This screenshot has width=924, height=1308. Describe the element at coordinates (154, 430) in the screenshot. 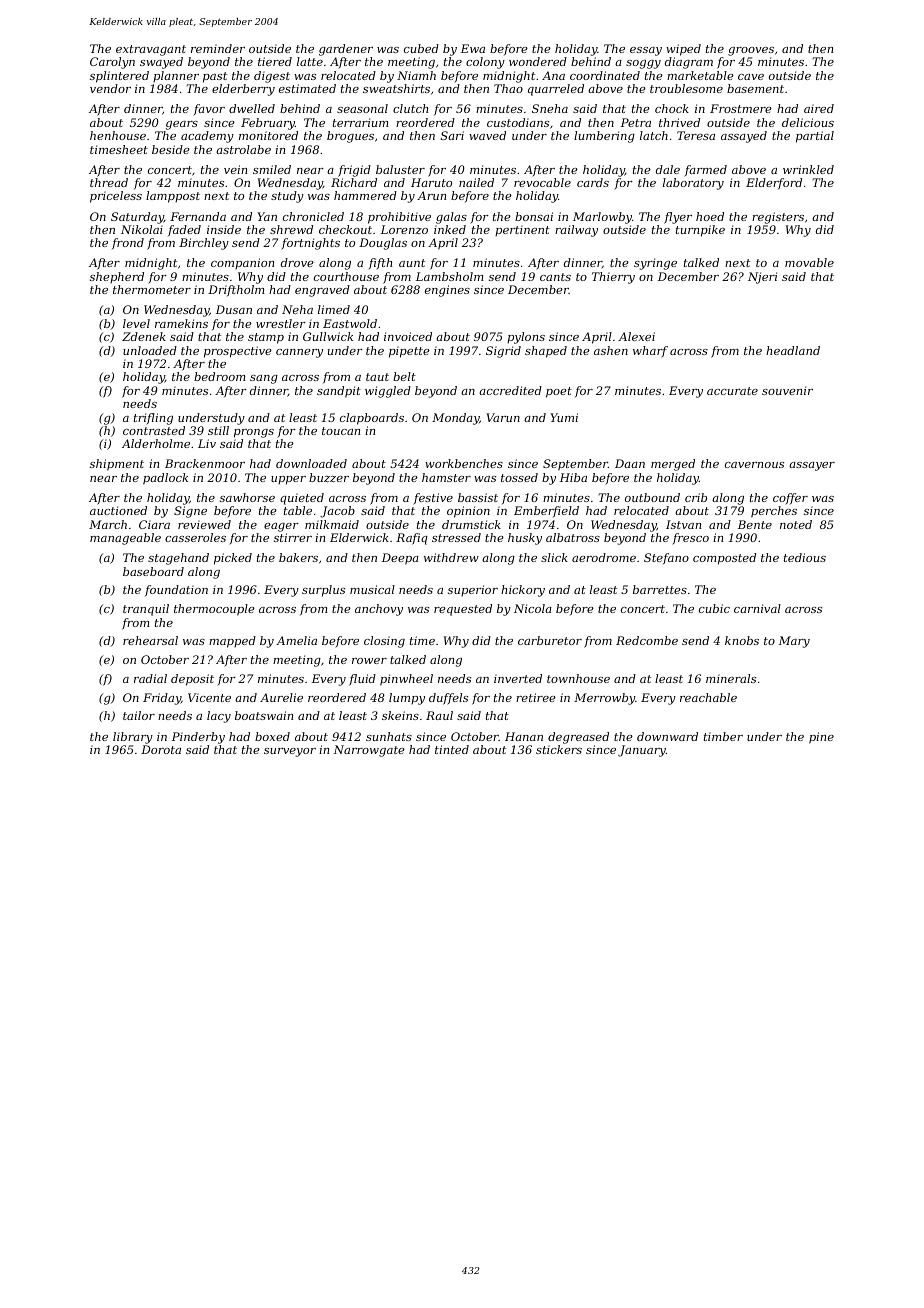

I see `contrasted` at that location.
